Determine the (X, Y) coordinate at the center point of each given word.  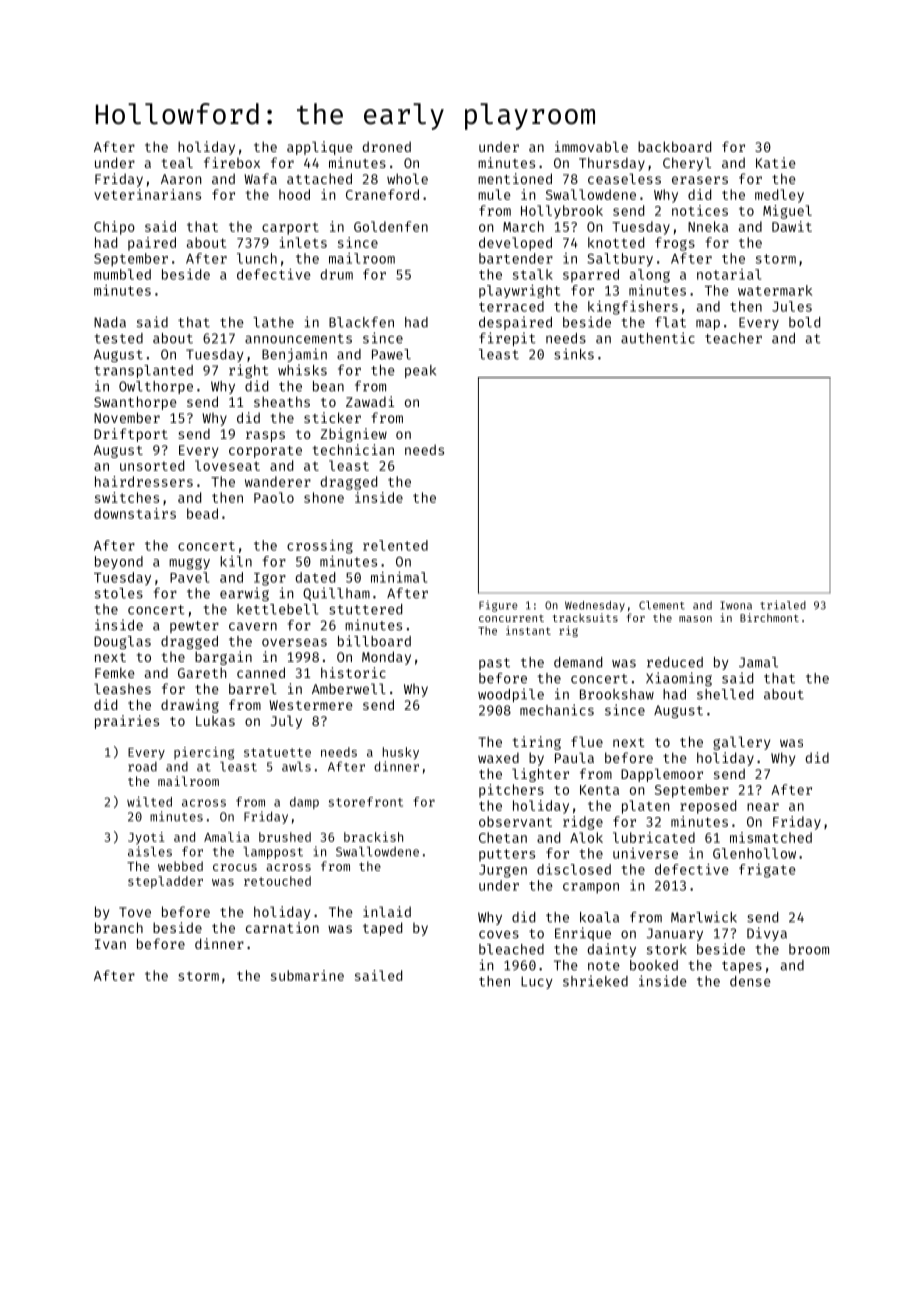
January (675, 934)
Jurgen (503, 871)
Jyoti (146, 838)
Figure (498, 606)
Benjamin (294, 355)
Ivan (110, 944)
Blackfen (361, 322)
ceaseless (624, 178)
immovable (591, 146)
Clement (662, 605)
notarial (729, 274)
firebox (232, 162)
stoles (119, 593)
